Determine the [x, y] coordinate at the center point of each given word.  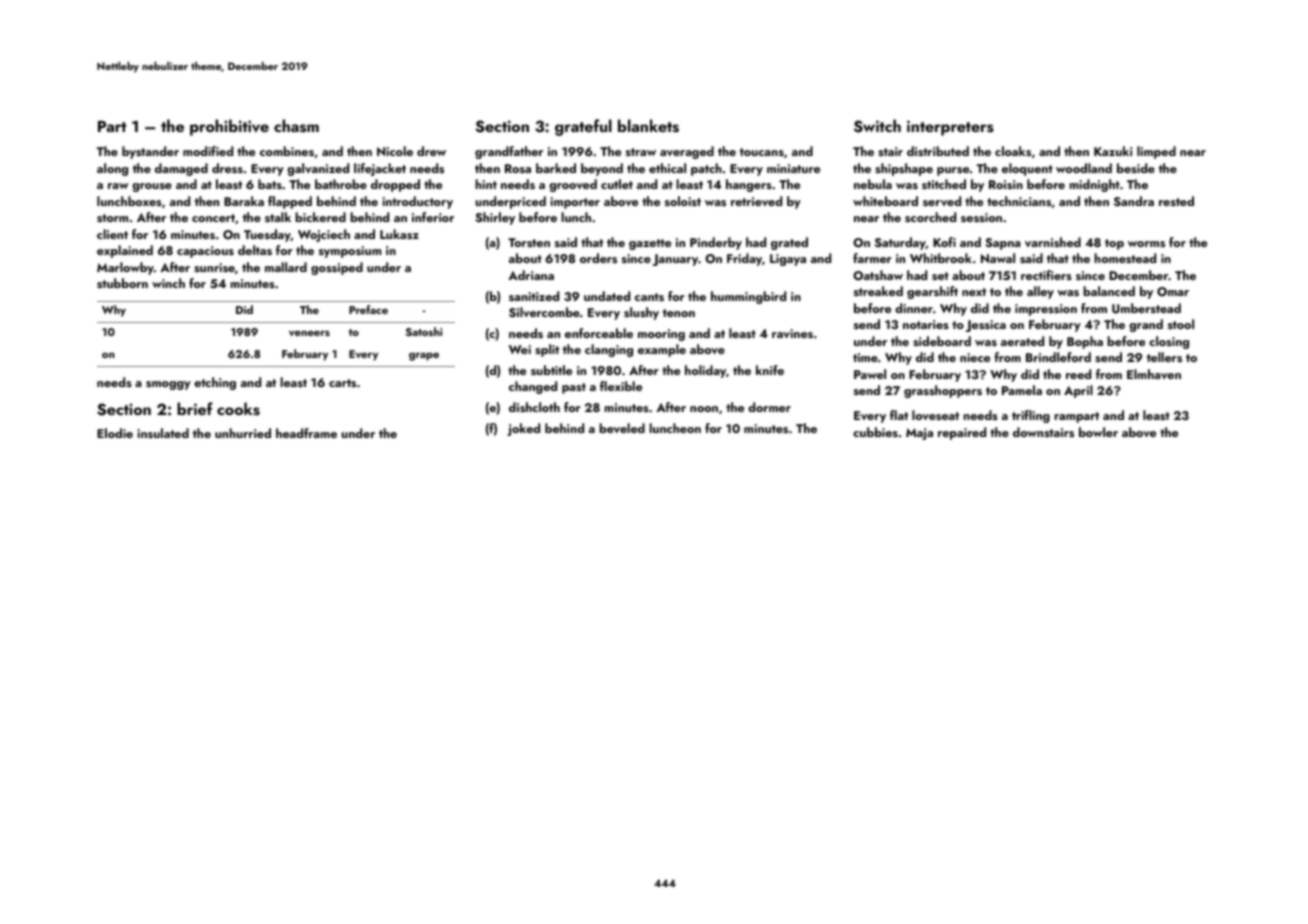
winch [168, 283]
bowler [1098, 432]
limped [1156, 152]
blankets [648, 126]
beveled [622, 428]
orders [598, 258]
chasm [296, 126]
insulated [163, 433]
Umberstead [1146, 308]
